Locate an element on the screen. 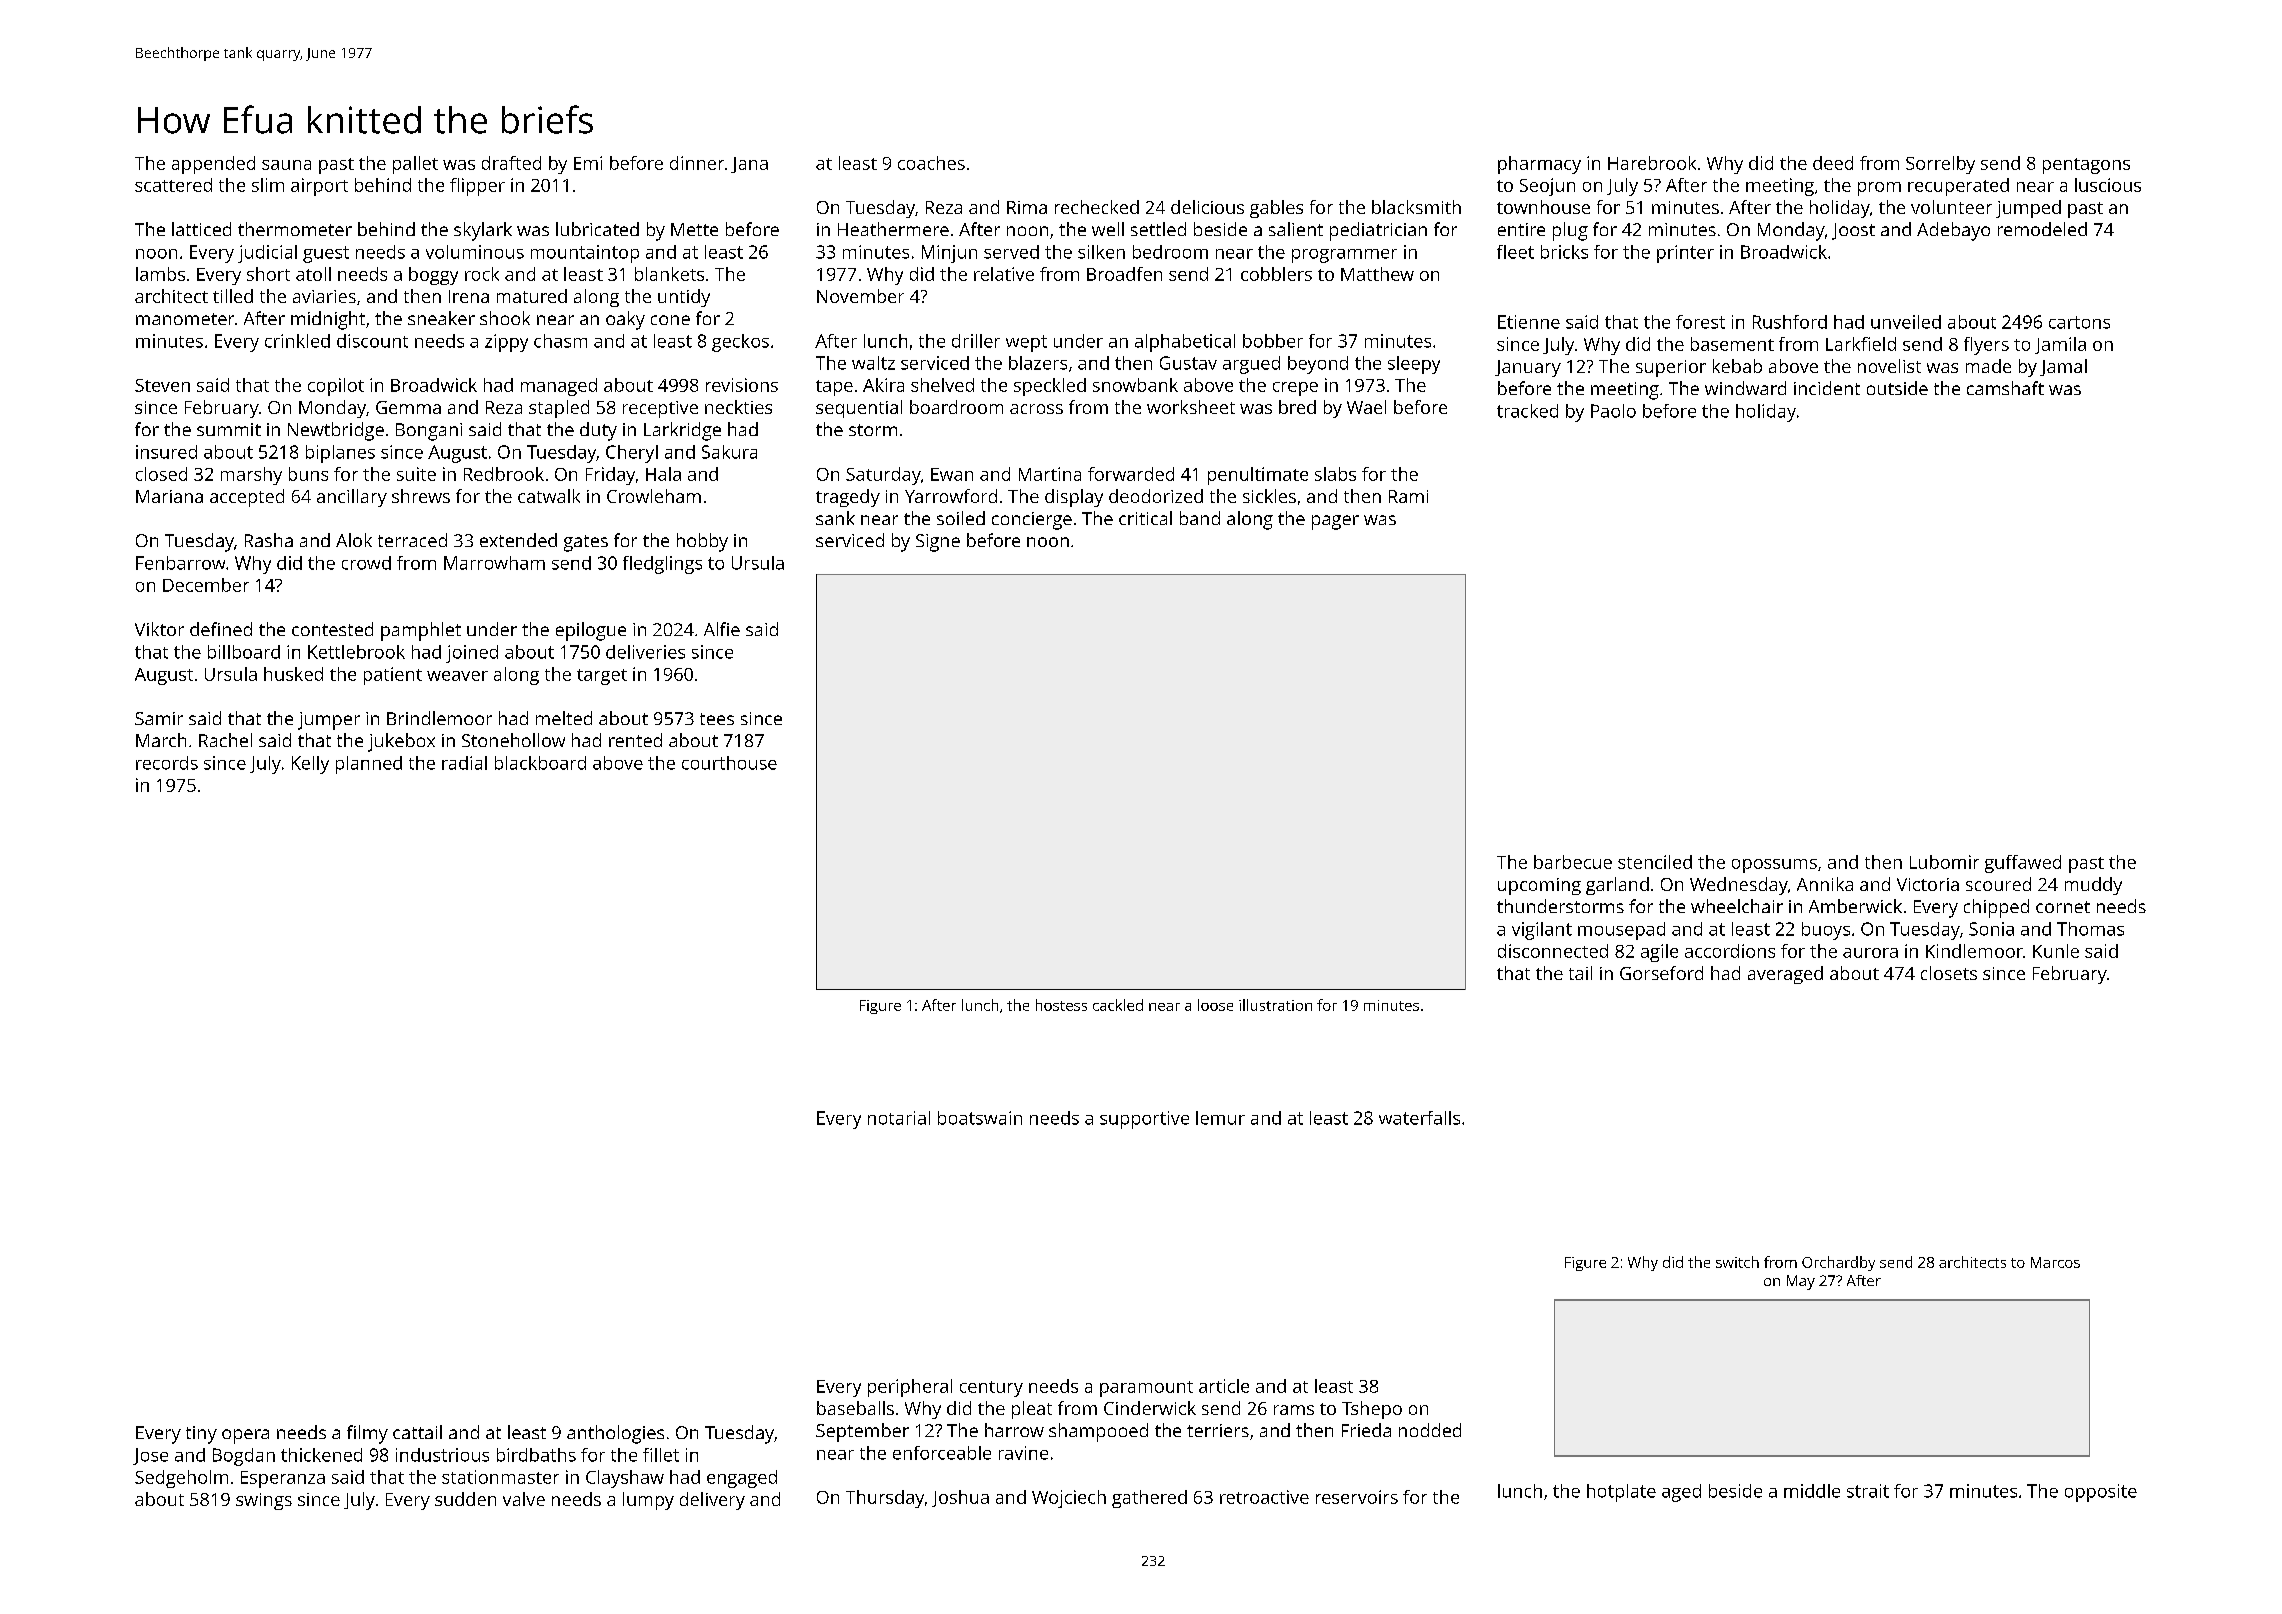 The height and width of the screenshot is (1614, 2282). records is located at coordinates (167, 763).
